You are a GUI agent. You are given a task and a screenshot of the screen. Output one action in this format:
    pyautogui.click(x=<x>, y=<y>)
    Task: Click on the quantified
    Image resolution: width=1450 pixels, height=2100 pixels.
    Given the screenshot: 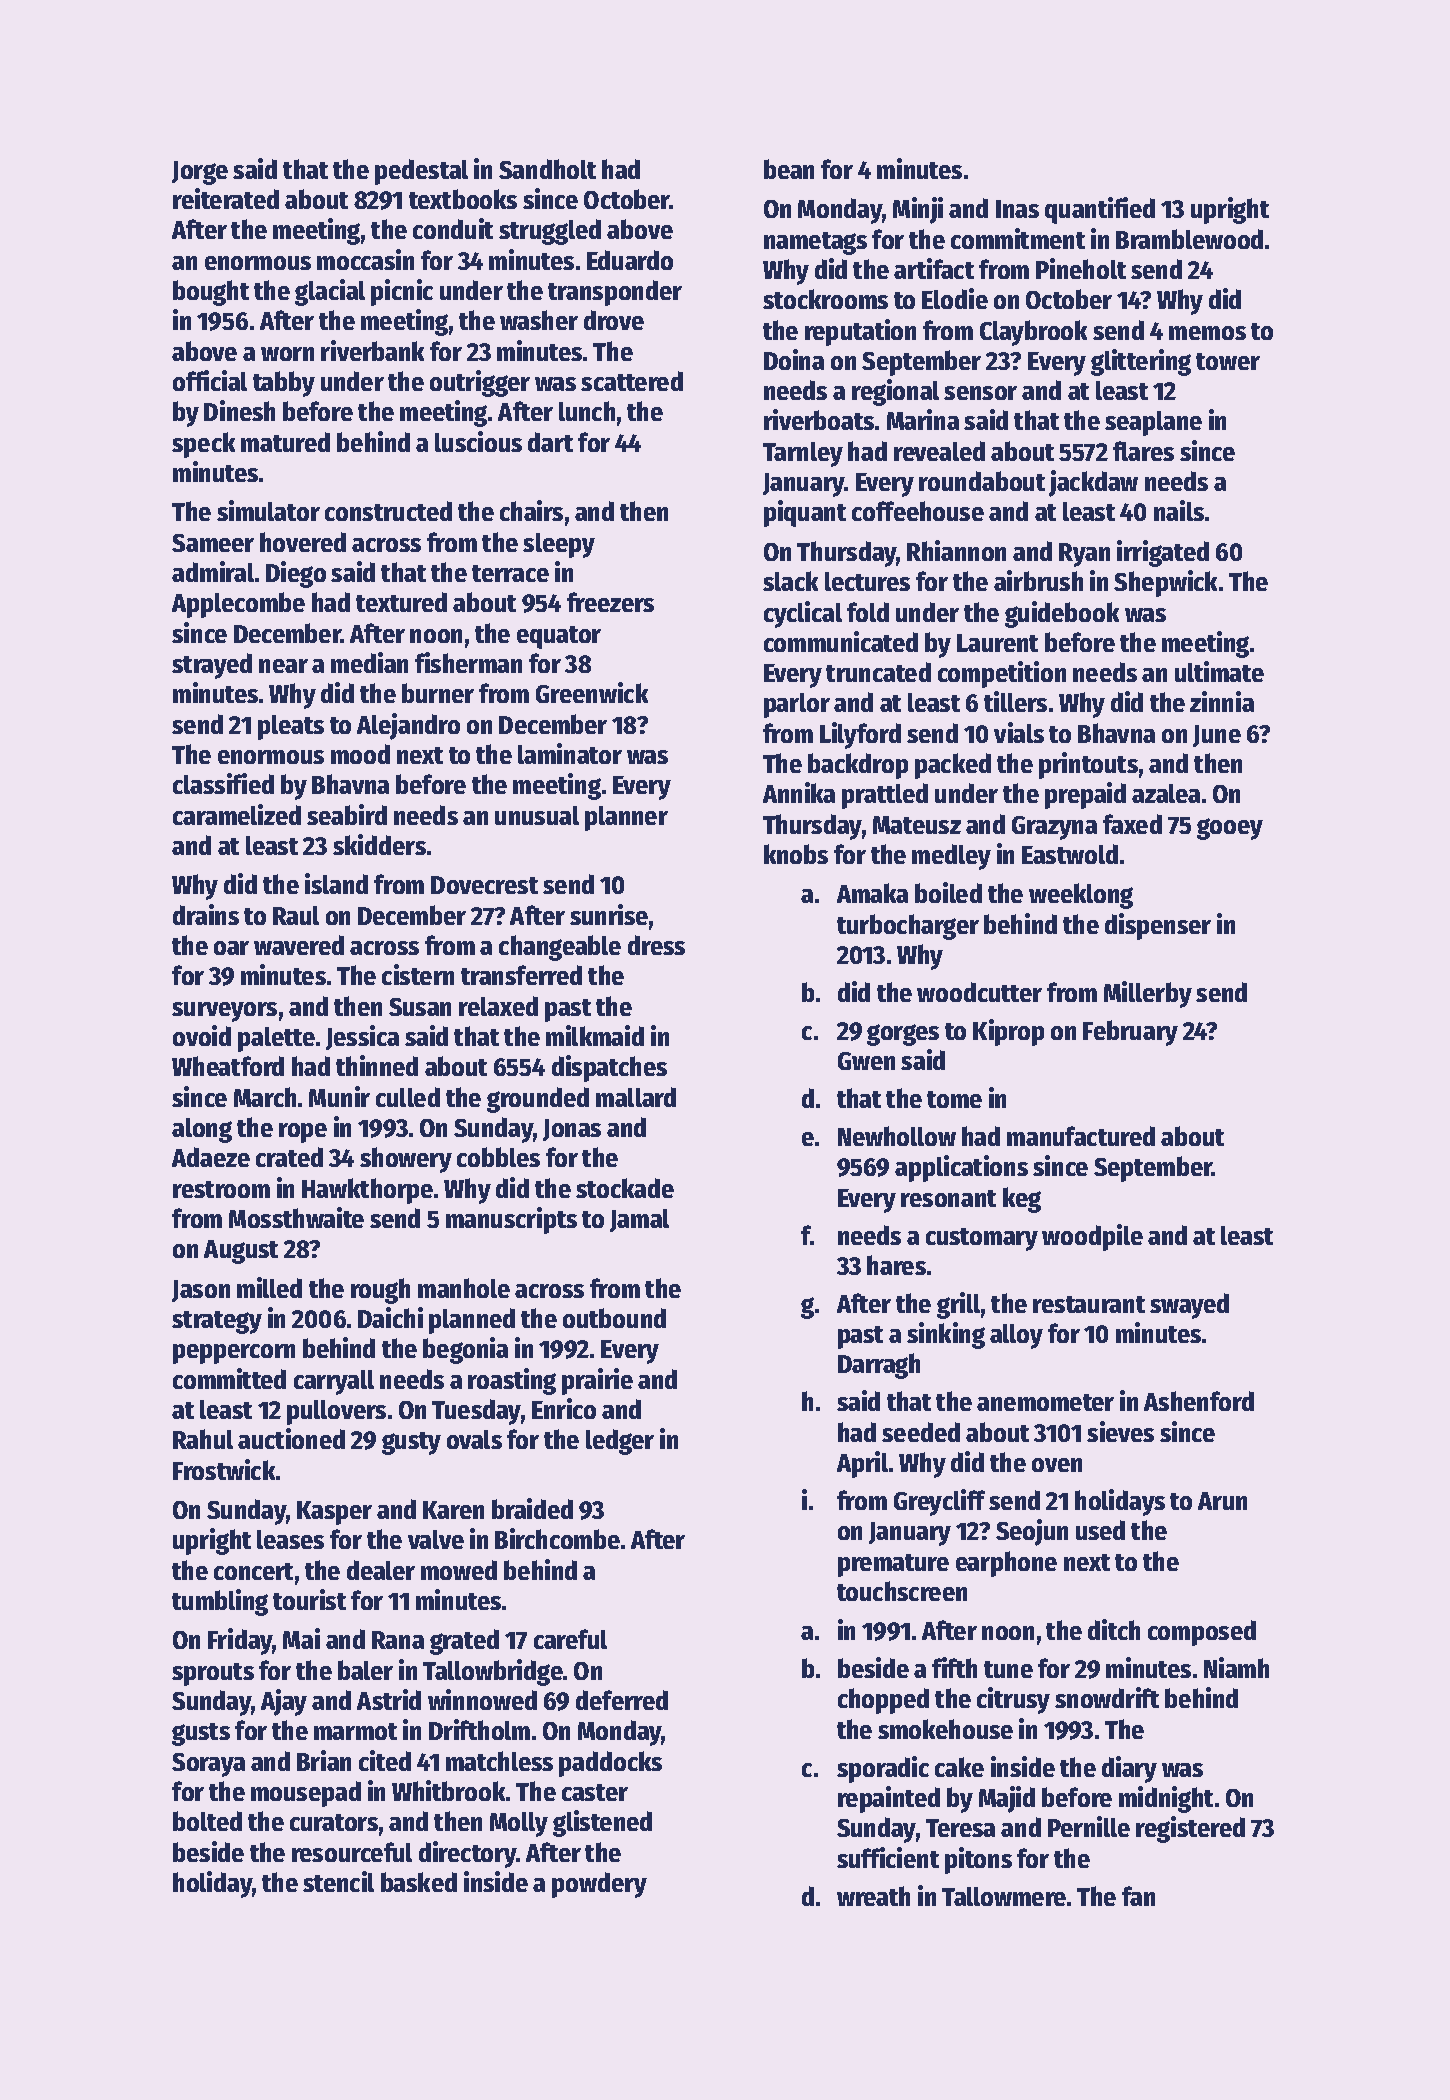 What is the action you would take?
    pyautogui.click(x=1100, y=210)
